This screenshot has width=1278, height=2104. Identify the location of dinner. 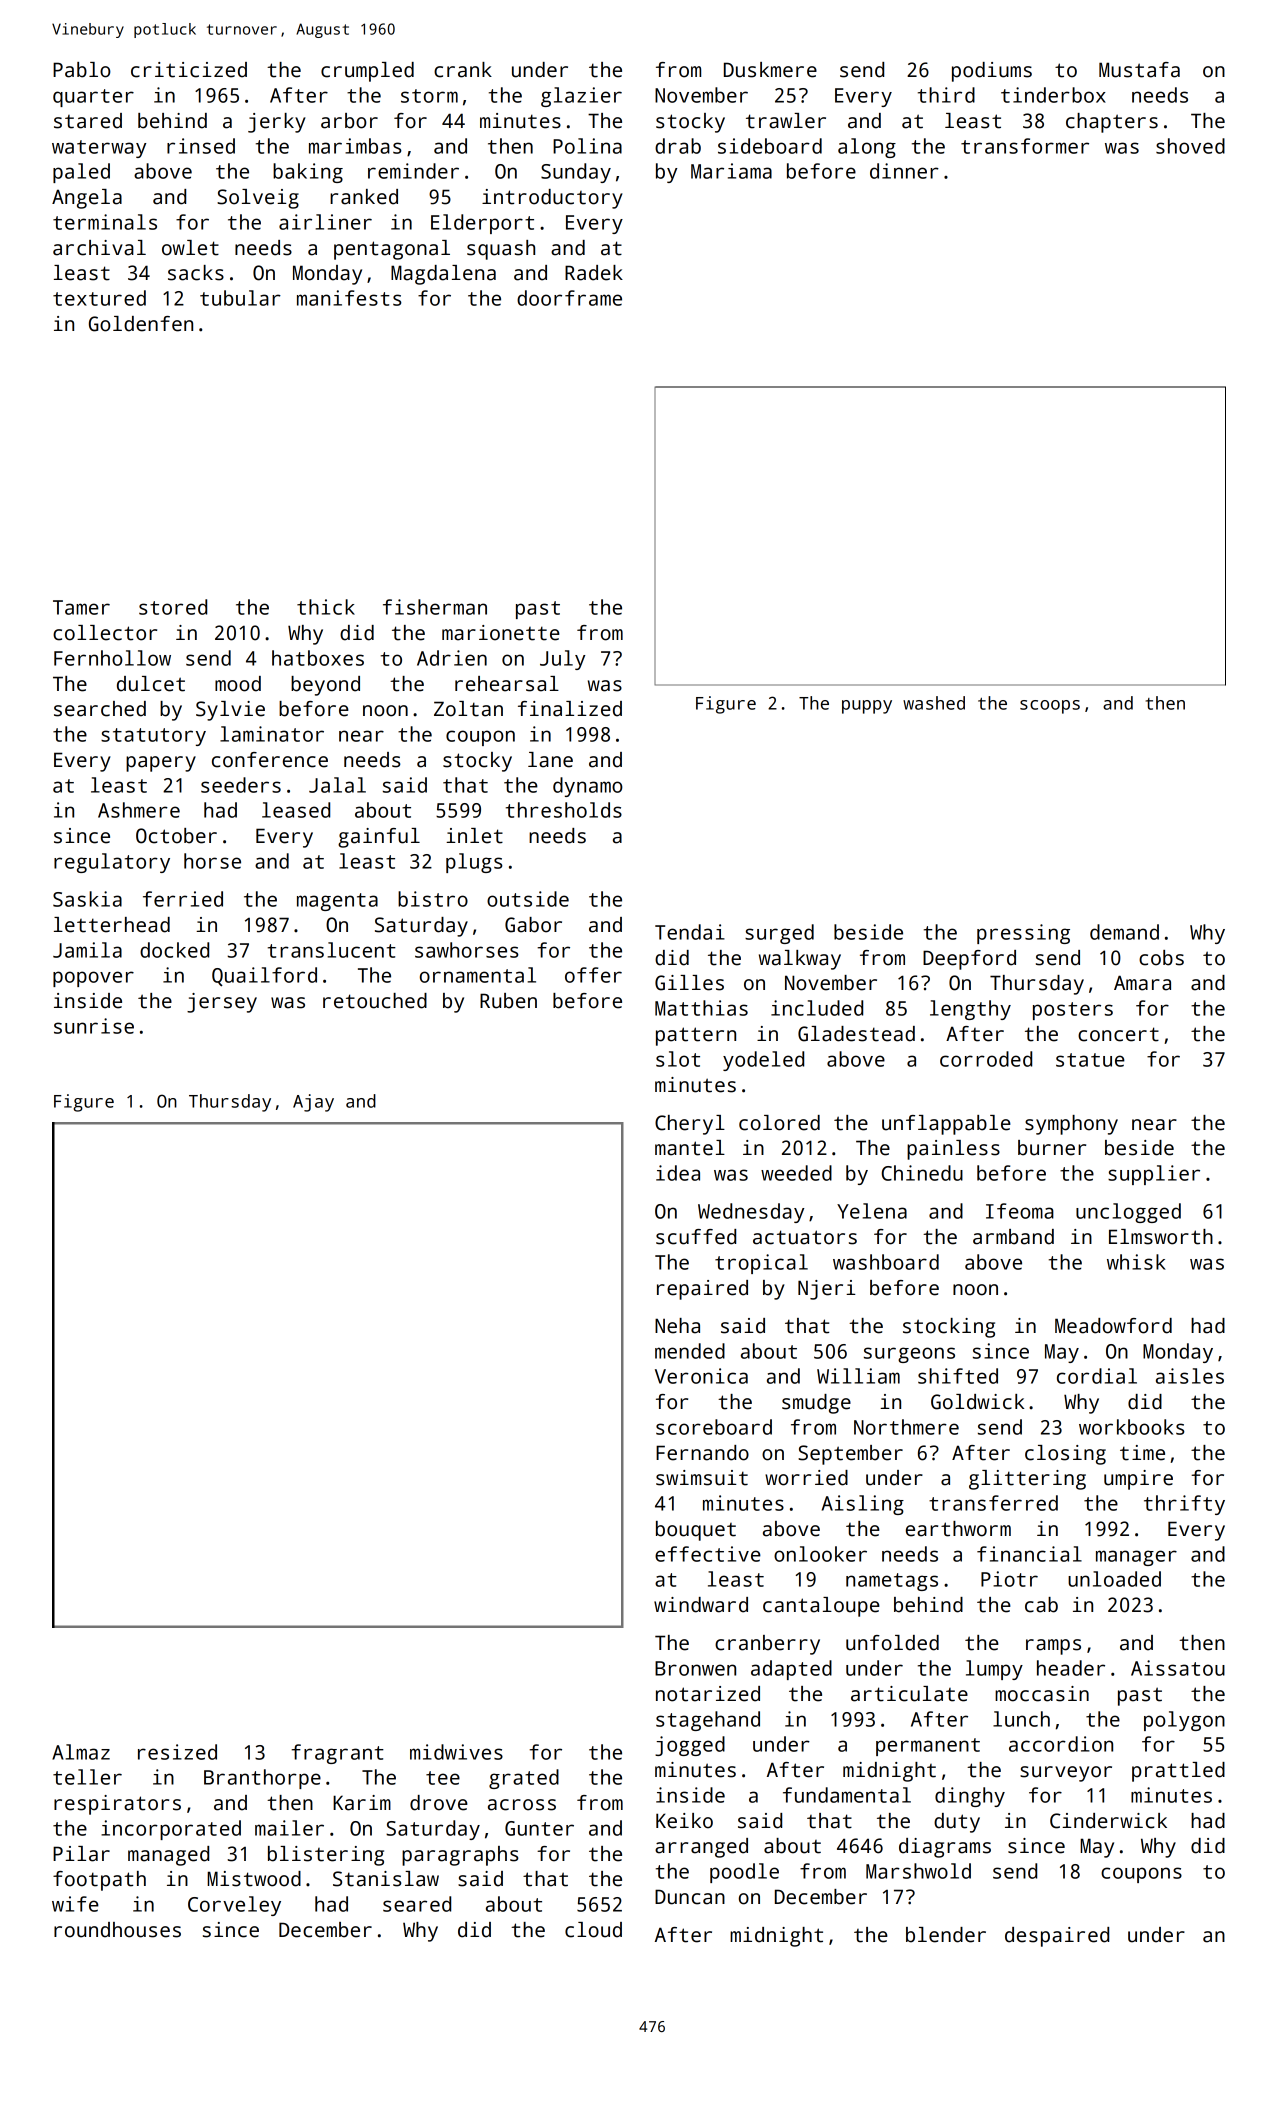
(904, 171).
